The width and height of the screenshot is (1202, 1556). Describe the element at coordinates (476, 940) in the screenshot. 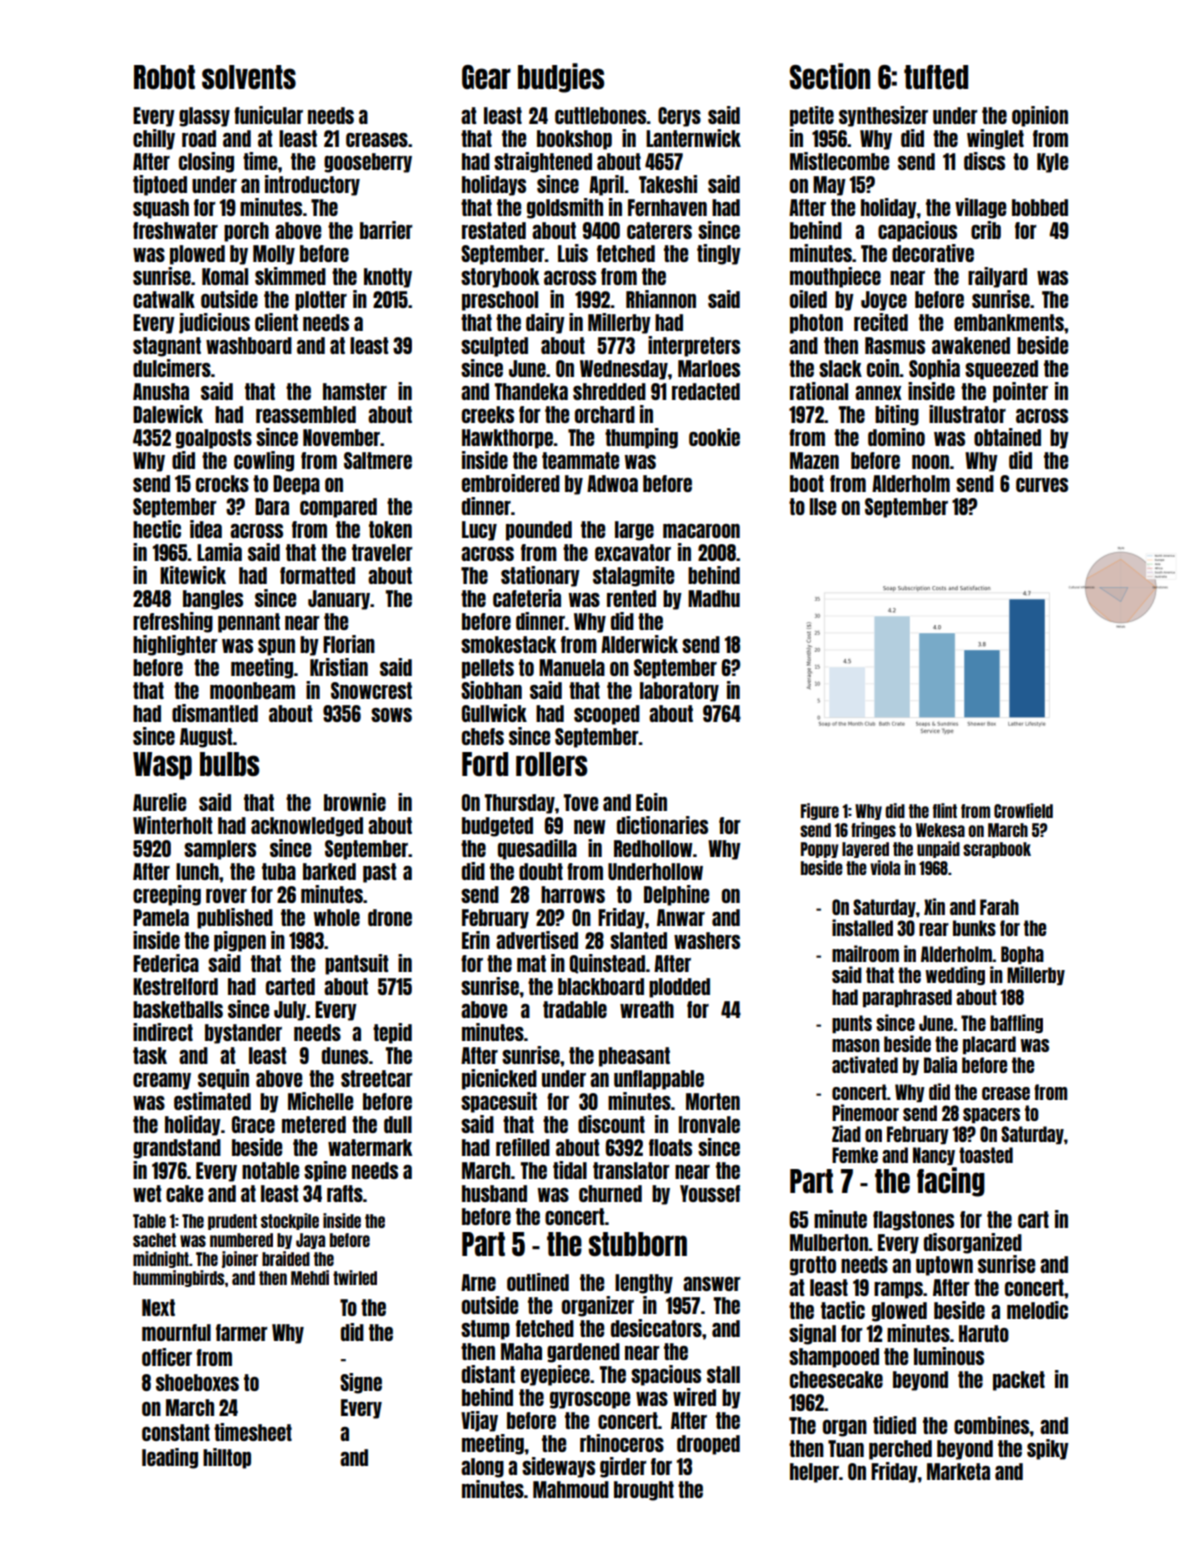

I see `Erin` at that location.
